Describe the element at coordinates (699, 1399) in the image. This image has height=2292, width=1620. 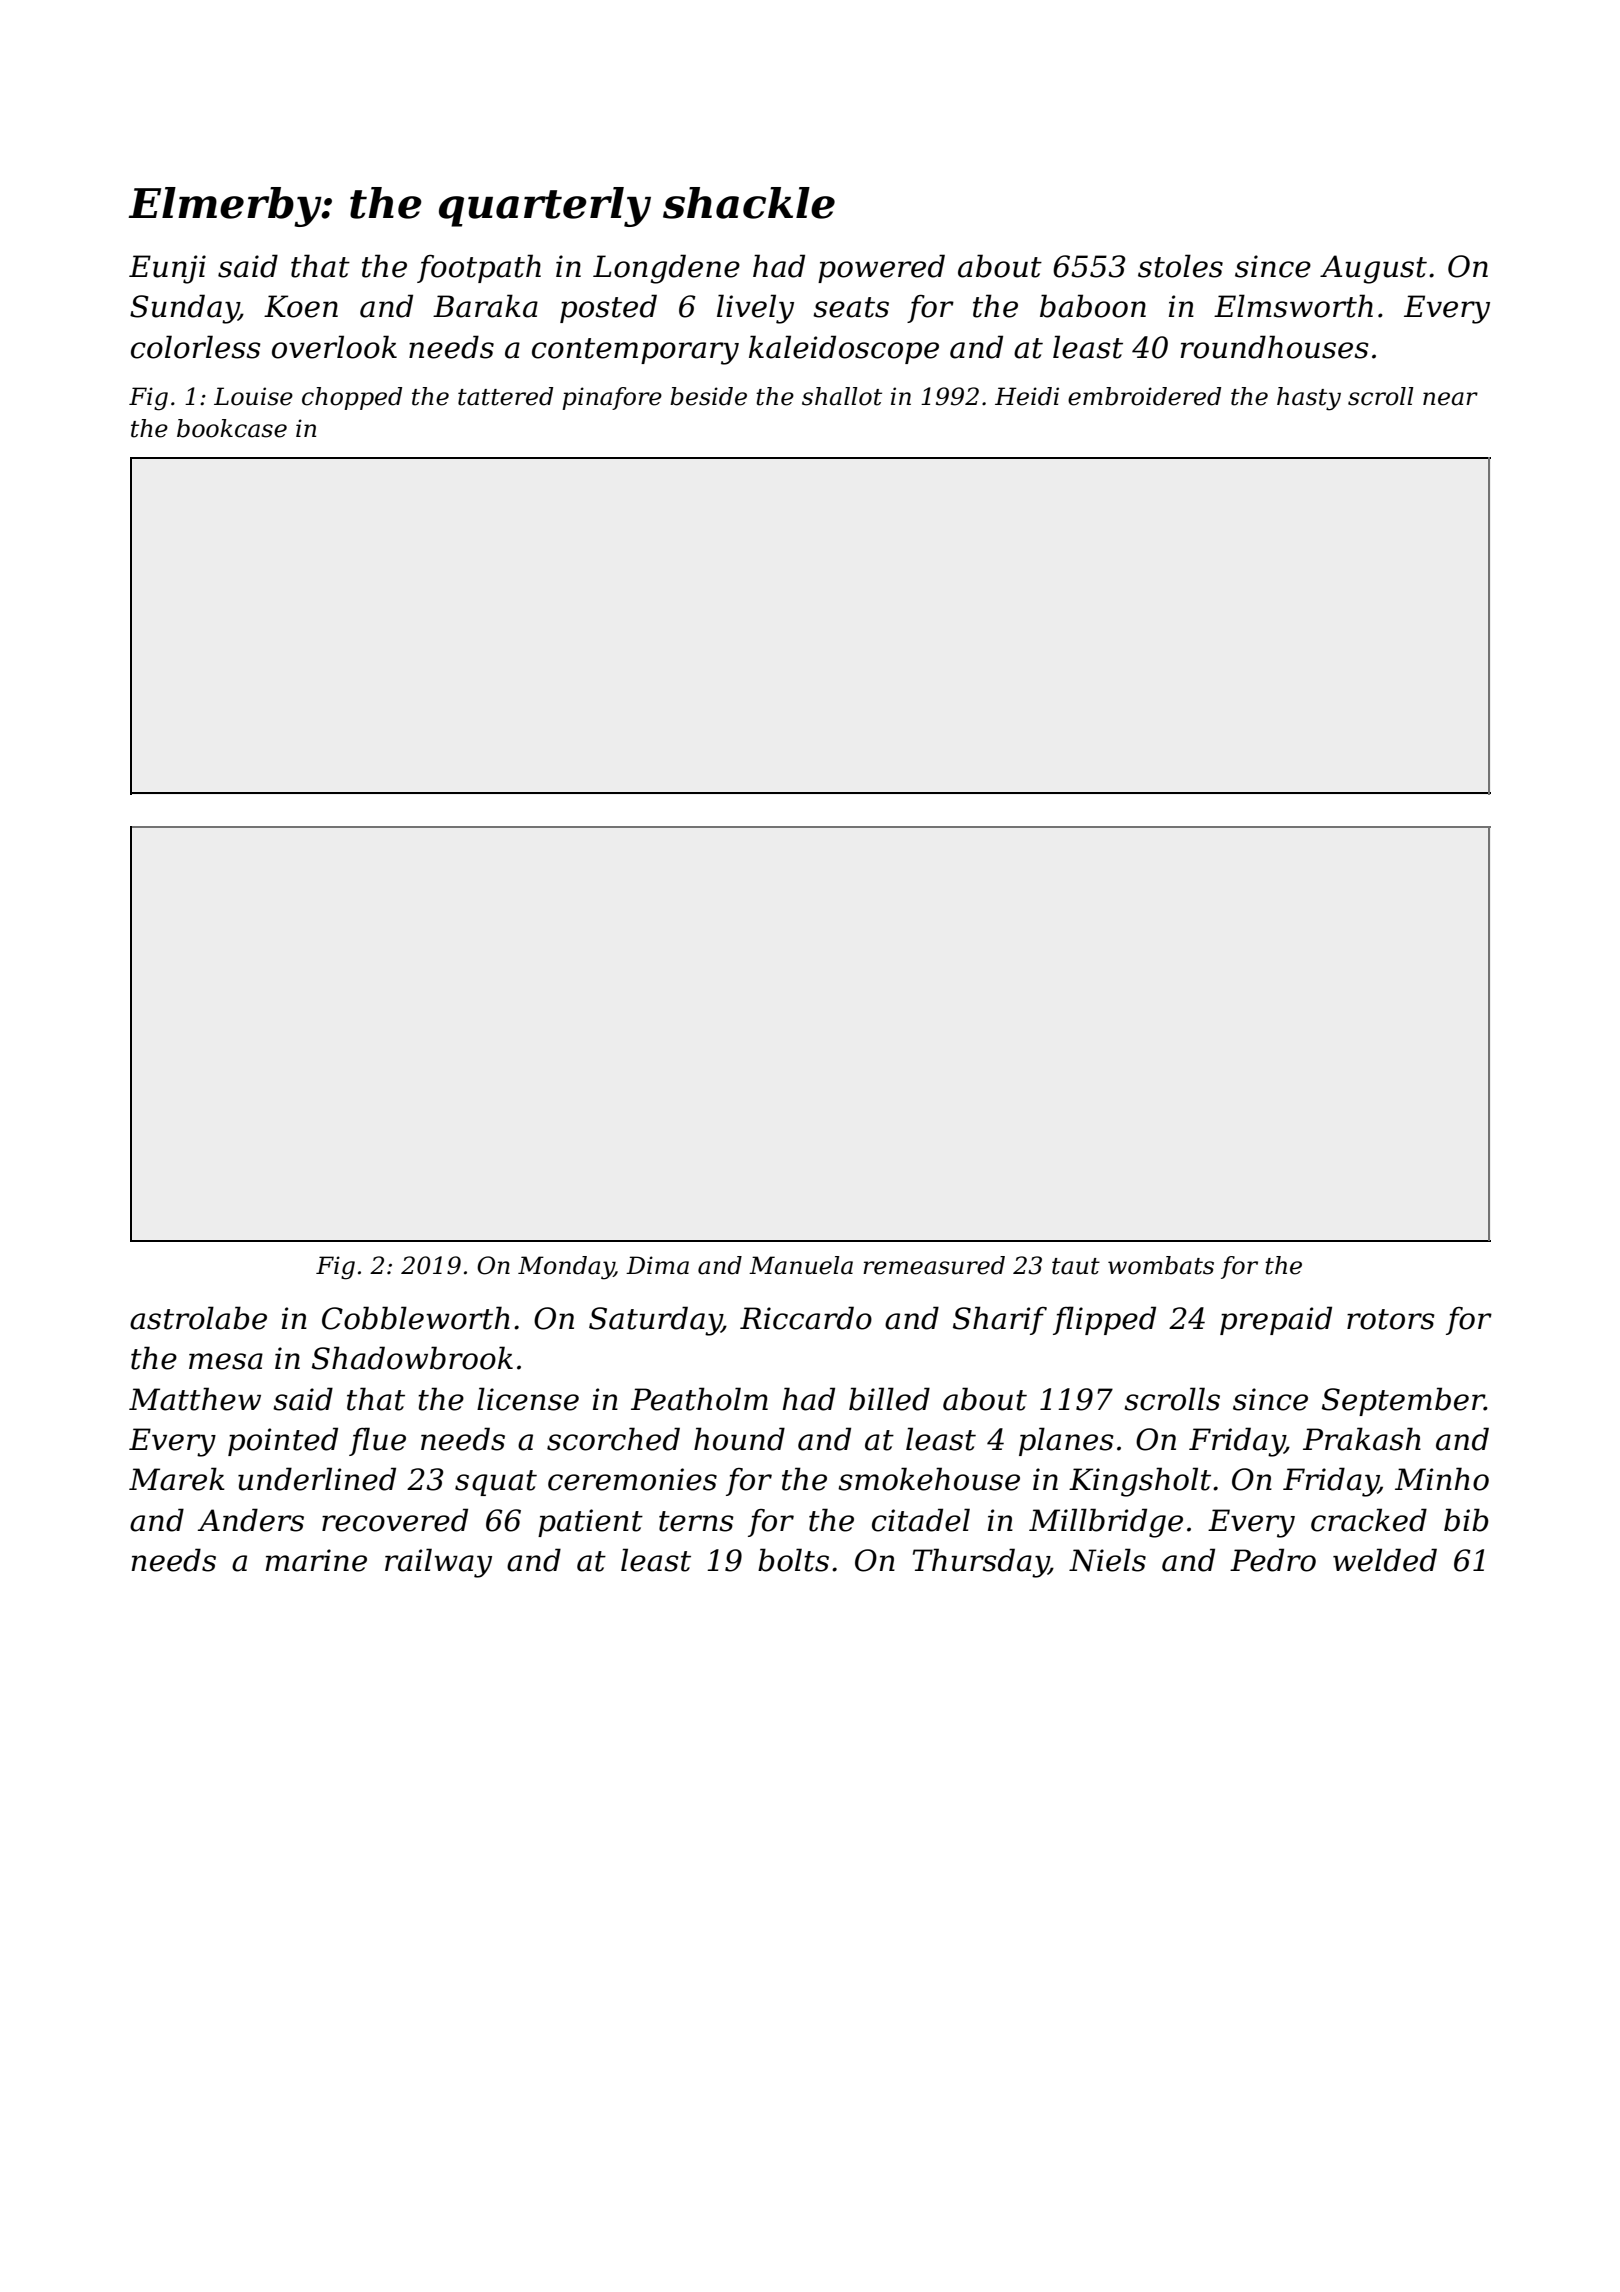
I see `Peatholm` at that location.
